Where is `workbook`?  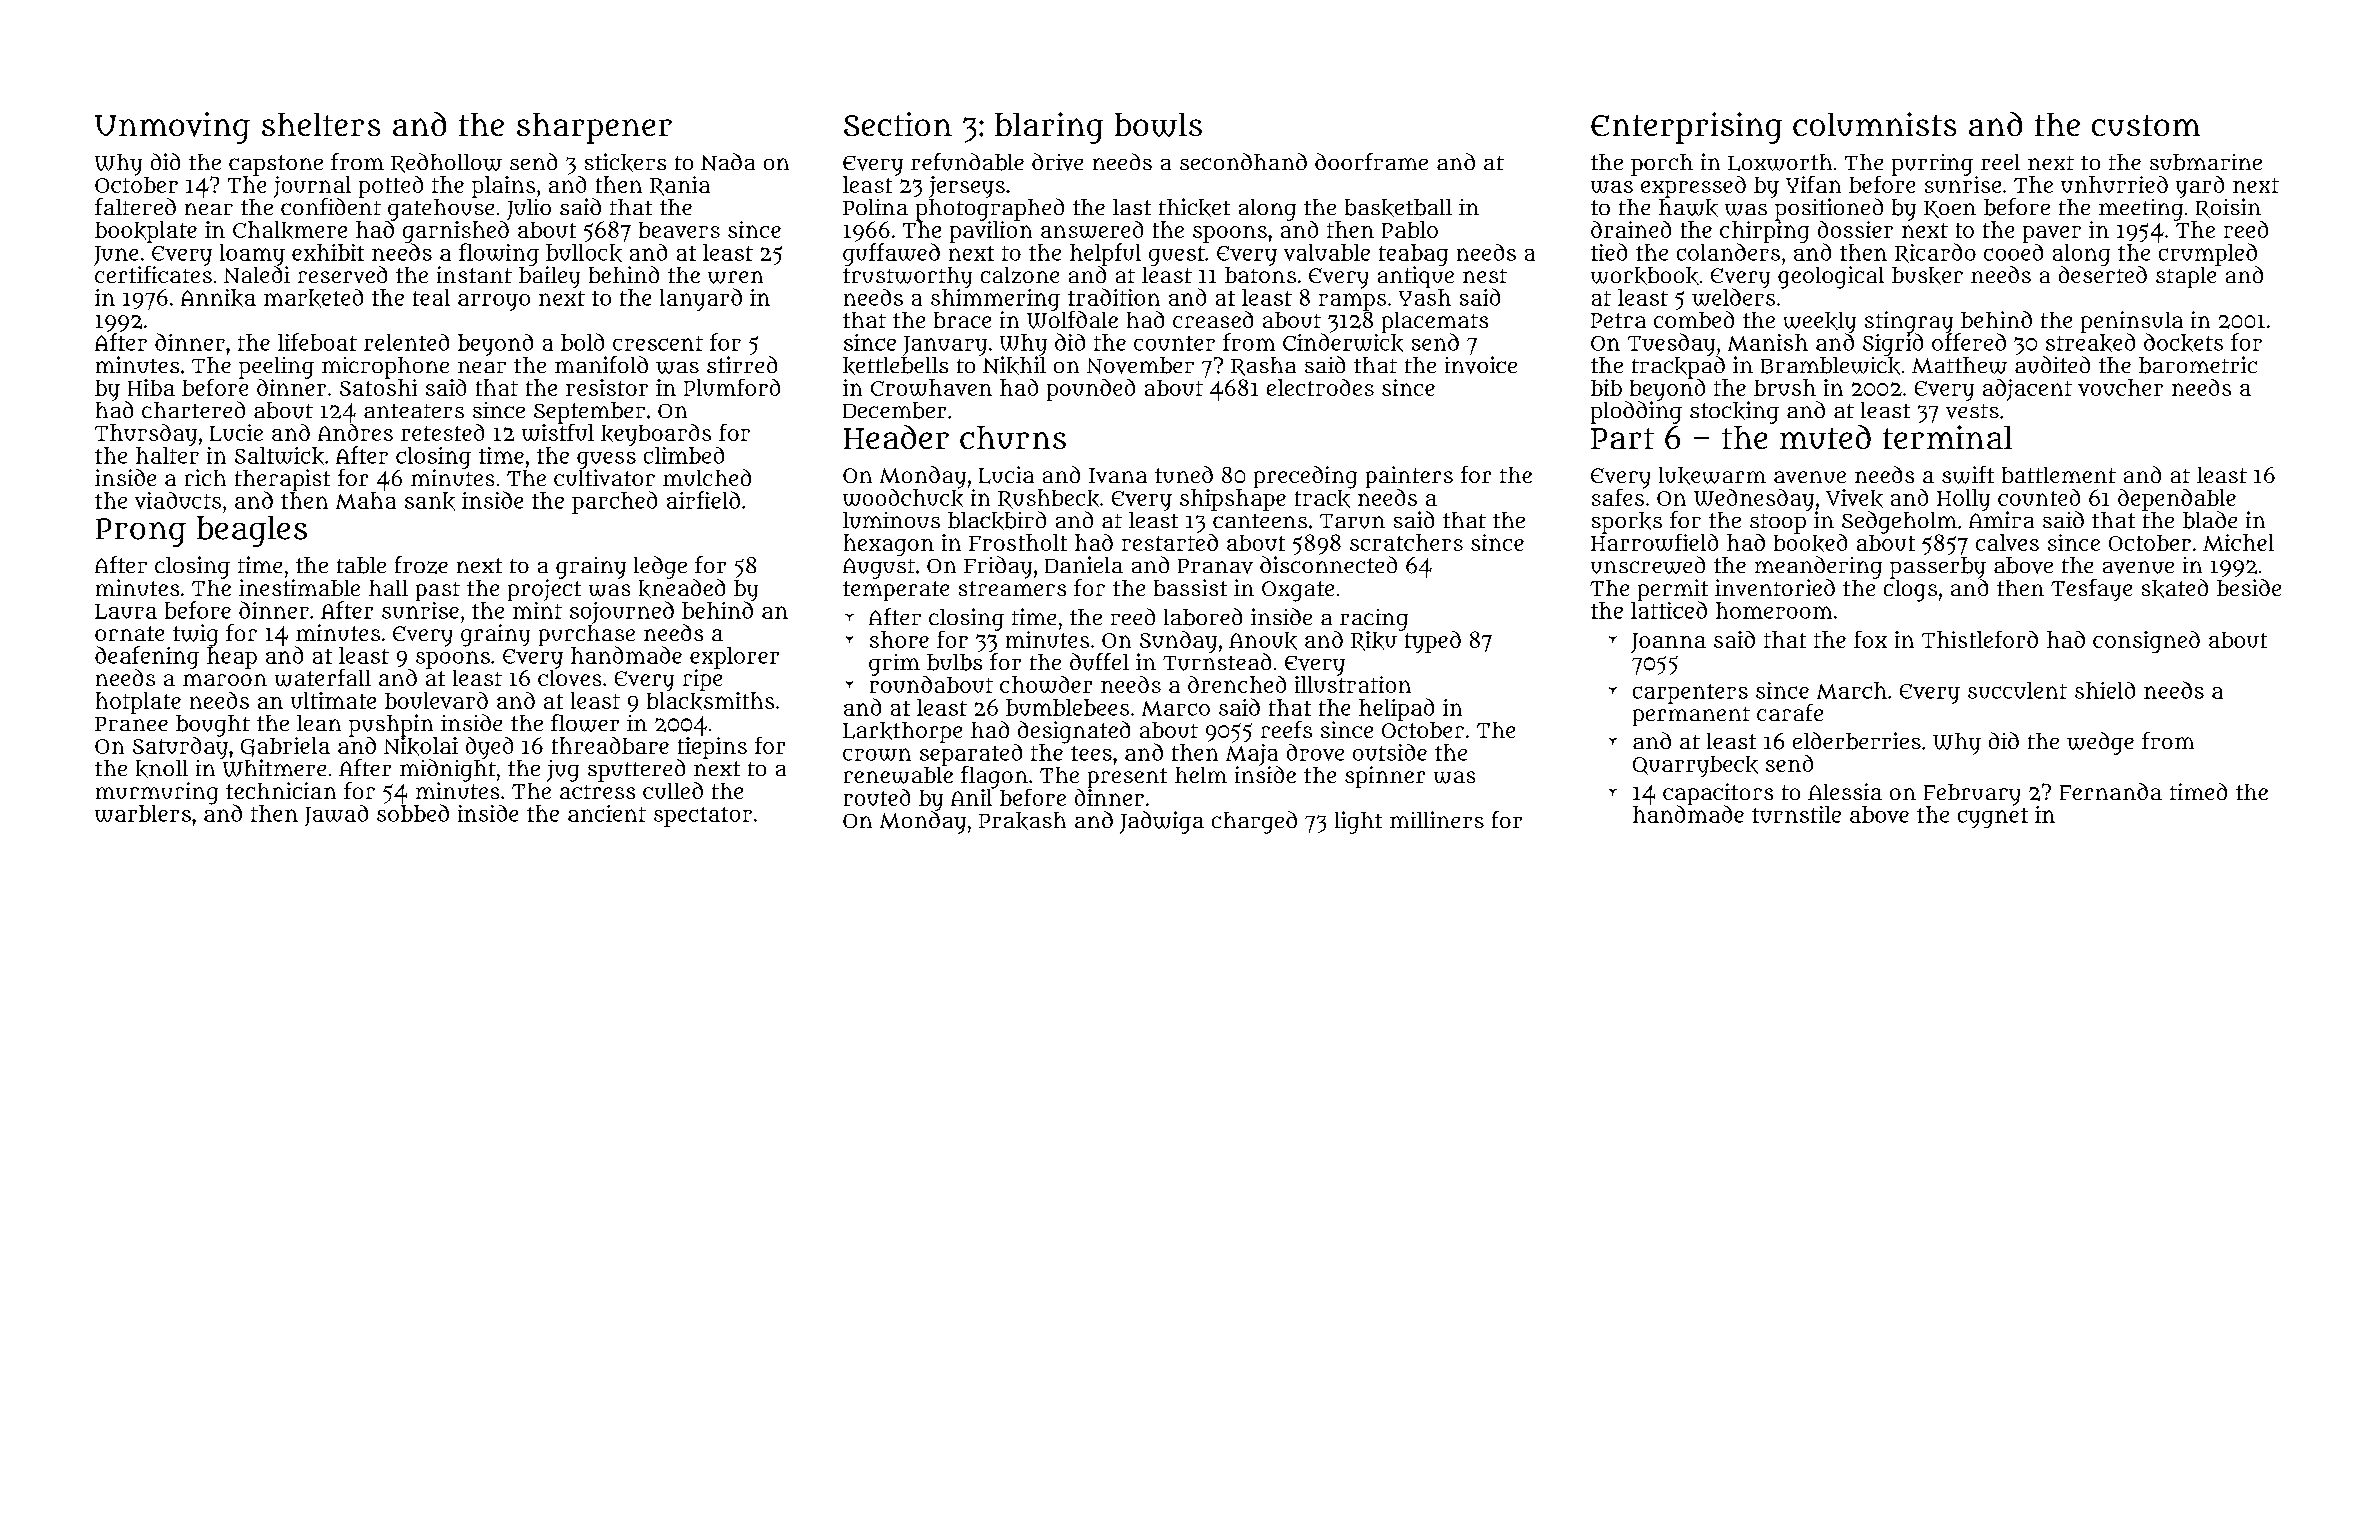 workbook is located at coordinates (1645, 276).
